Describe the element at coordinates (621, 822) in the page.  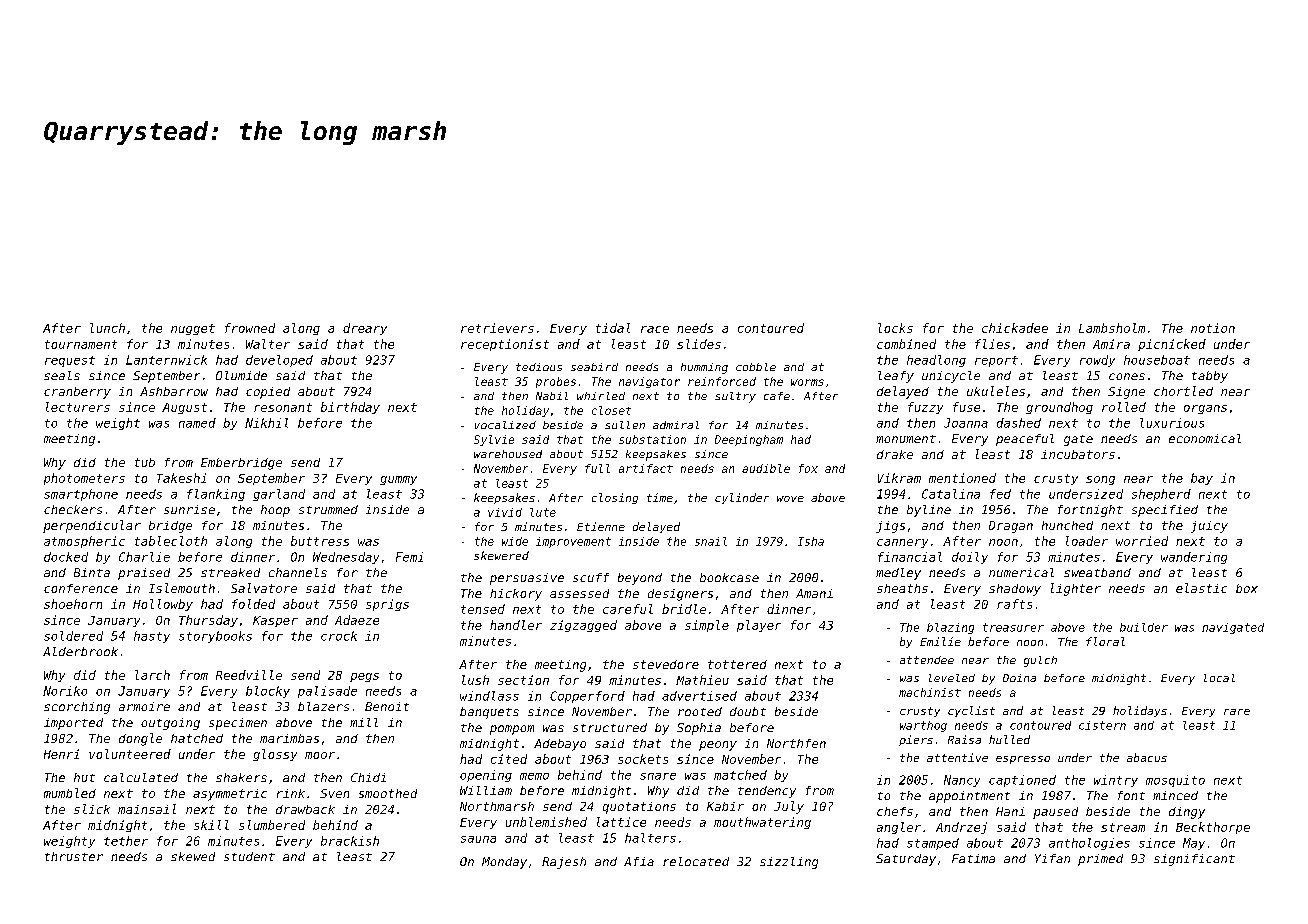
I see `lattice` at that location.
